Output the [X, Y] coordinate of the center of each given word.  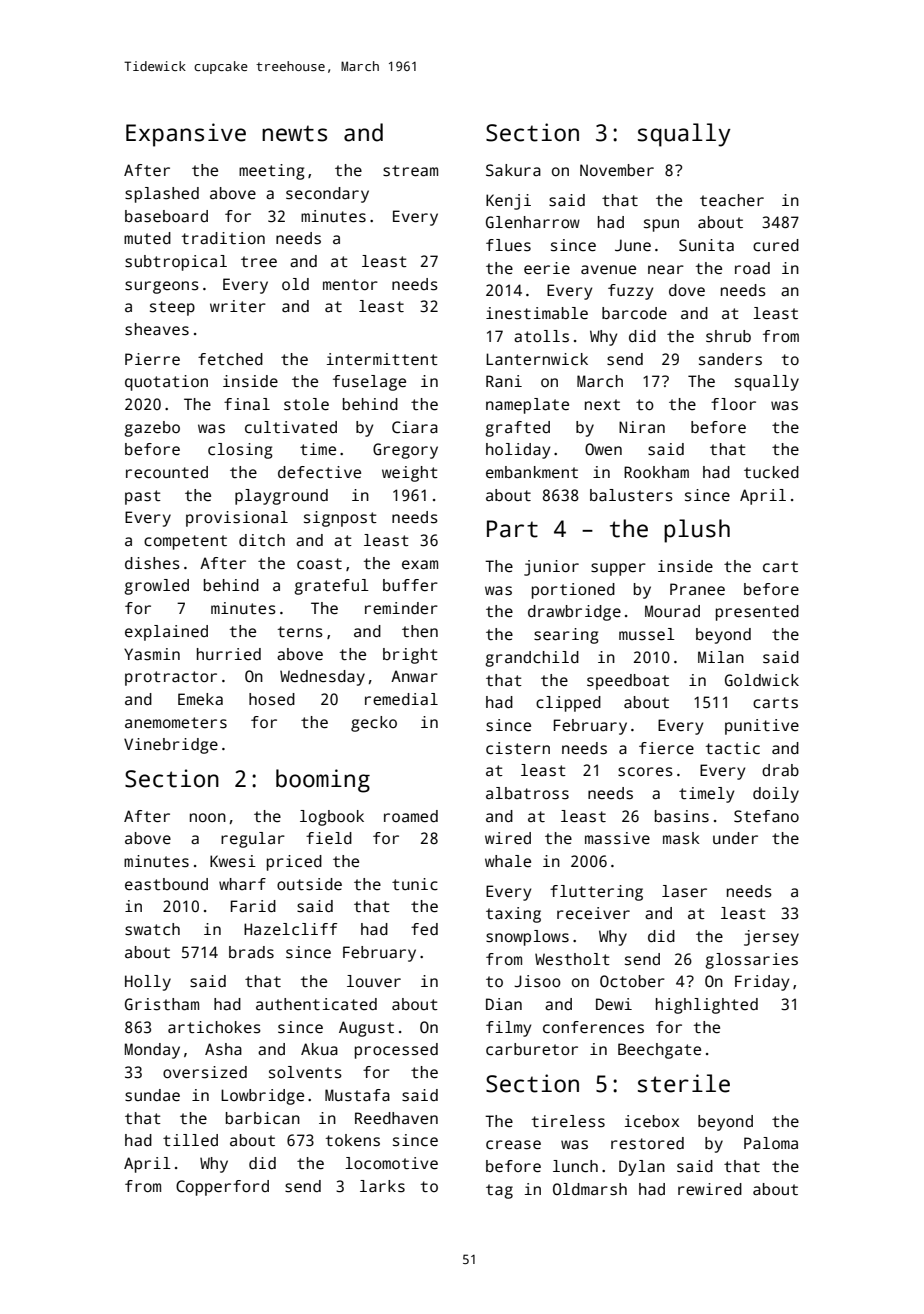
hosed [272, 699]
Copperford [222, 1188]
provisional [237, 519]
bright [410, 656]
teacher [732, 200]
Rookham [656, 472]
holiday [518, 451]
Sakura [513, 170]
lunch [575, 1166]
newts [294, 133]
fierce [666, 748]
